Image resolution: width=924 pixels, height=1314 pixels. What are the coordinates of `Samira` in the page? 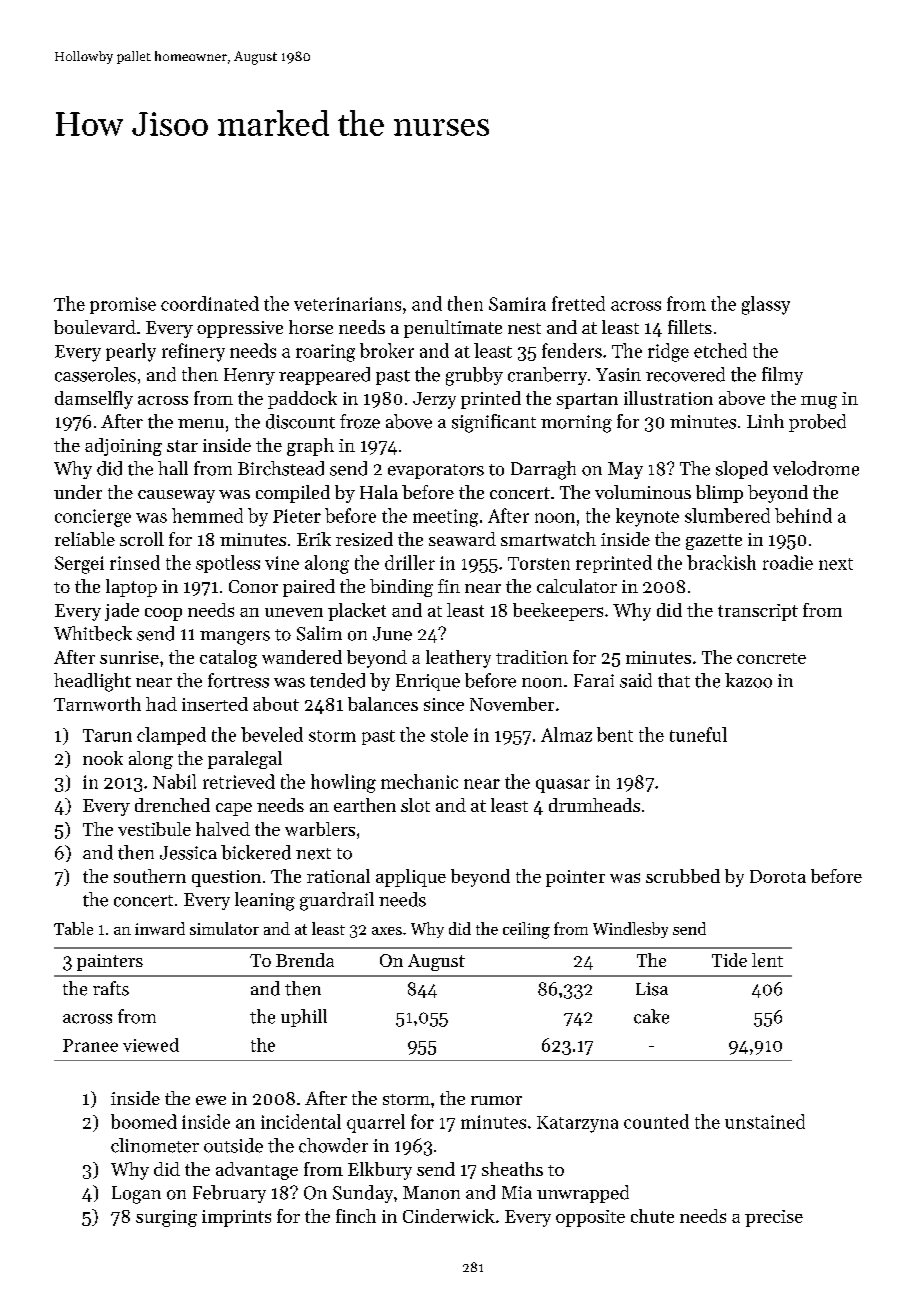 It's located at (517, 304).
